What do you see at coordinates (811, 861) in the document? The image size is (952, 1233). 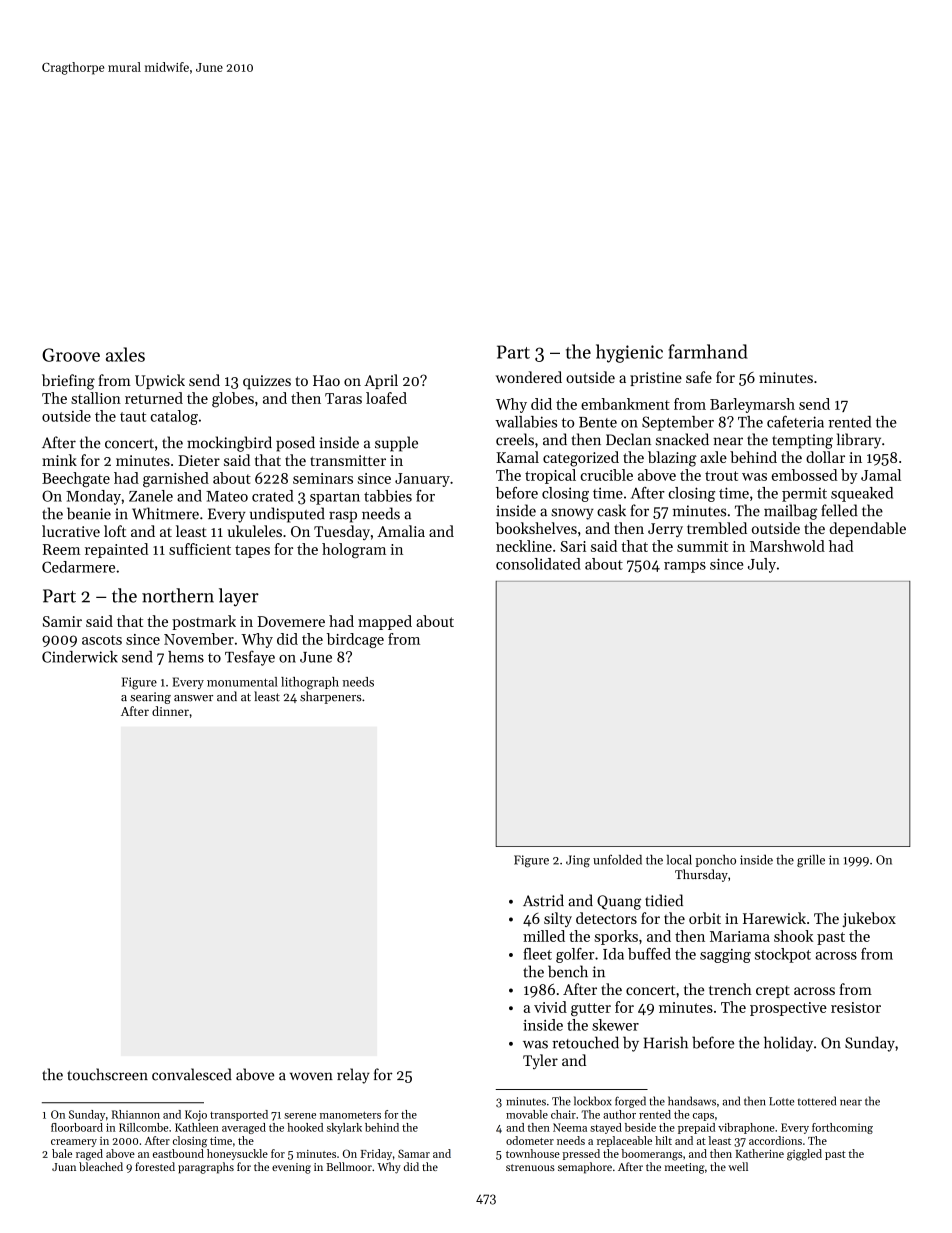 I see `grille` at bounding box center [811, 861].
